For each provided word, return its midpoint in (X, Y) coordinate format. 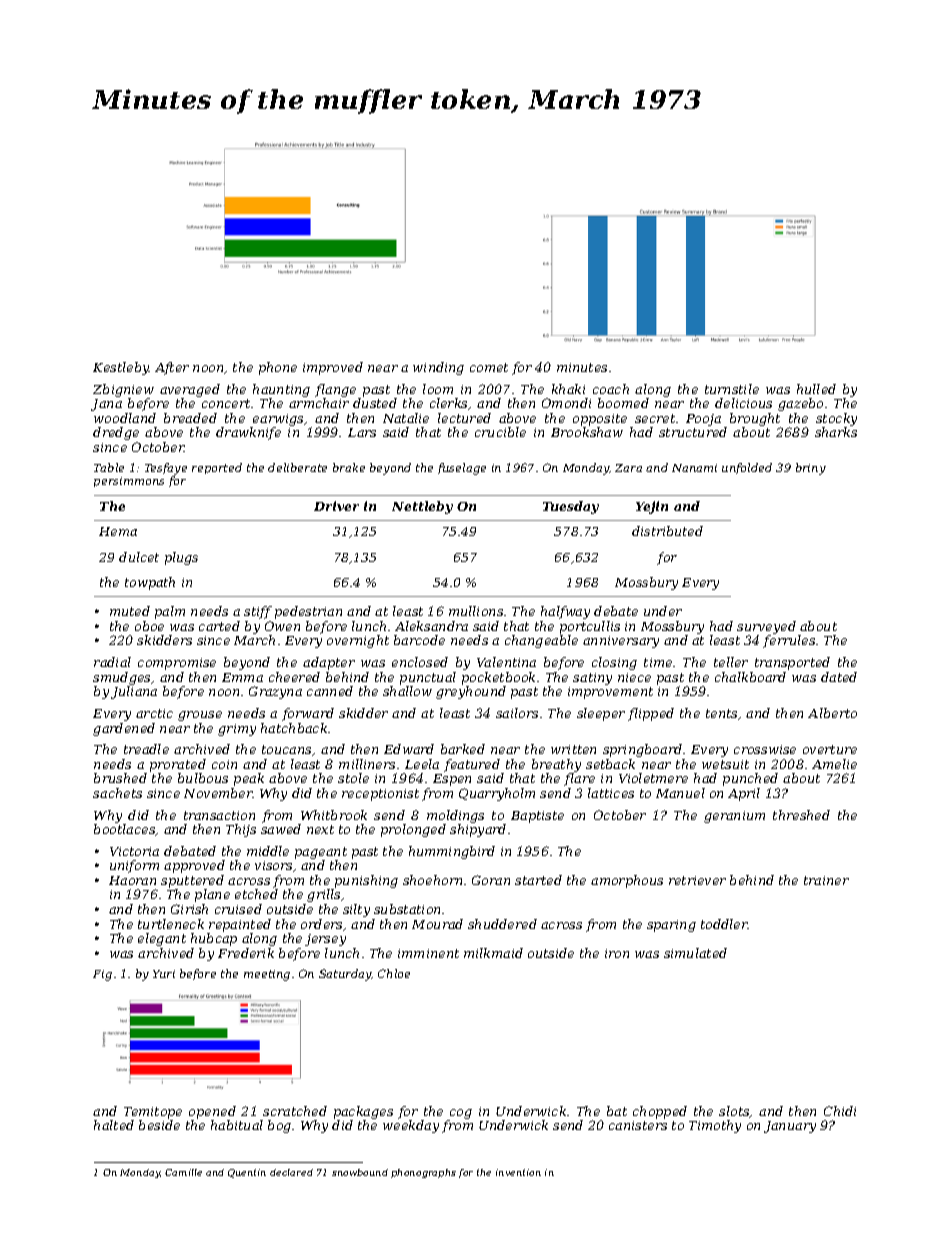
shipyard (478, 830)
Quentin (247, 1173)
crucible (500, 432)
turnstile (732, 389)
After (172, 368)
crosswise (765, 749)
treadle (146, 749)
